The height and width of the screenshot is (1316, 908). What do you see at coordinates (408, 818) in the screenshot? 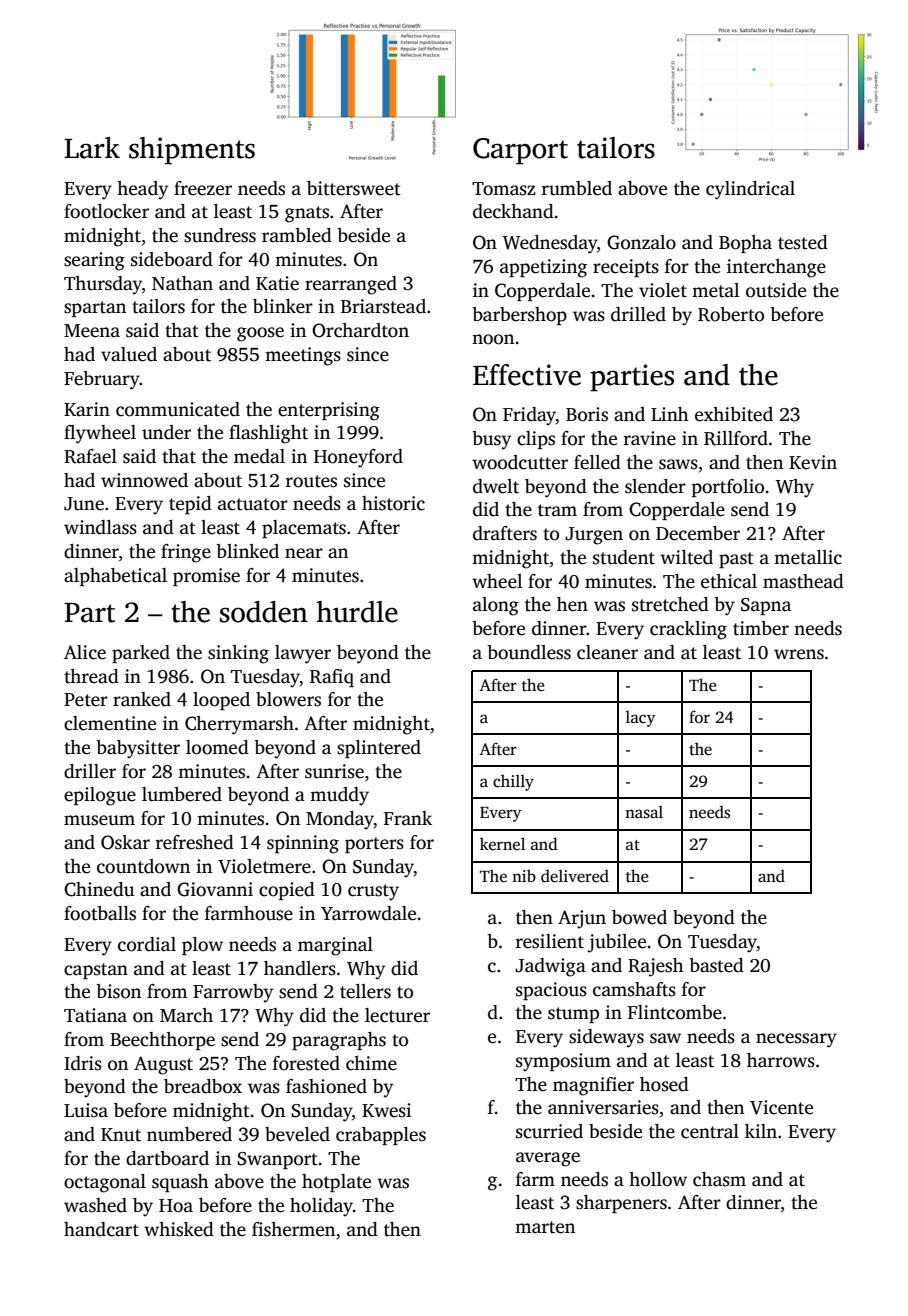
I see `Frank` at bounding box center [408, 818].
